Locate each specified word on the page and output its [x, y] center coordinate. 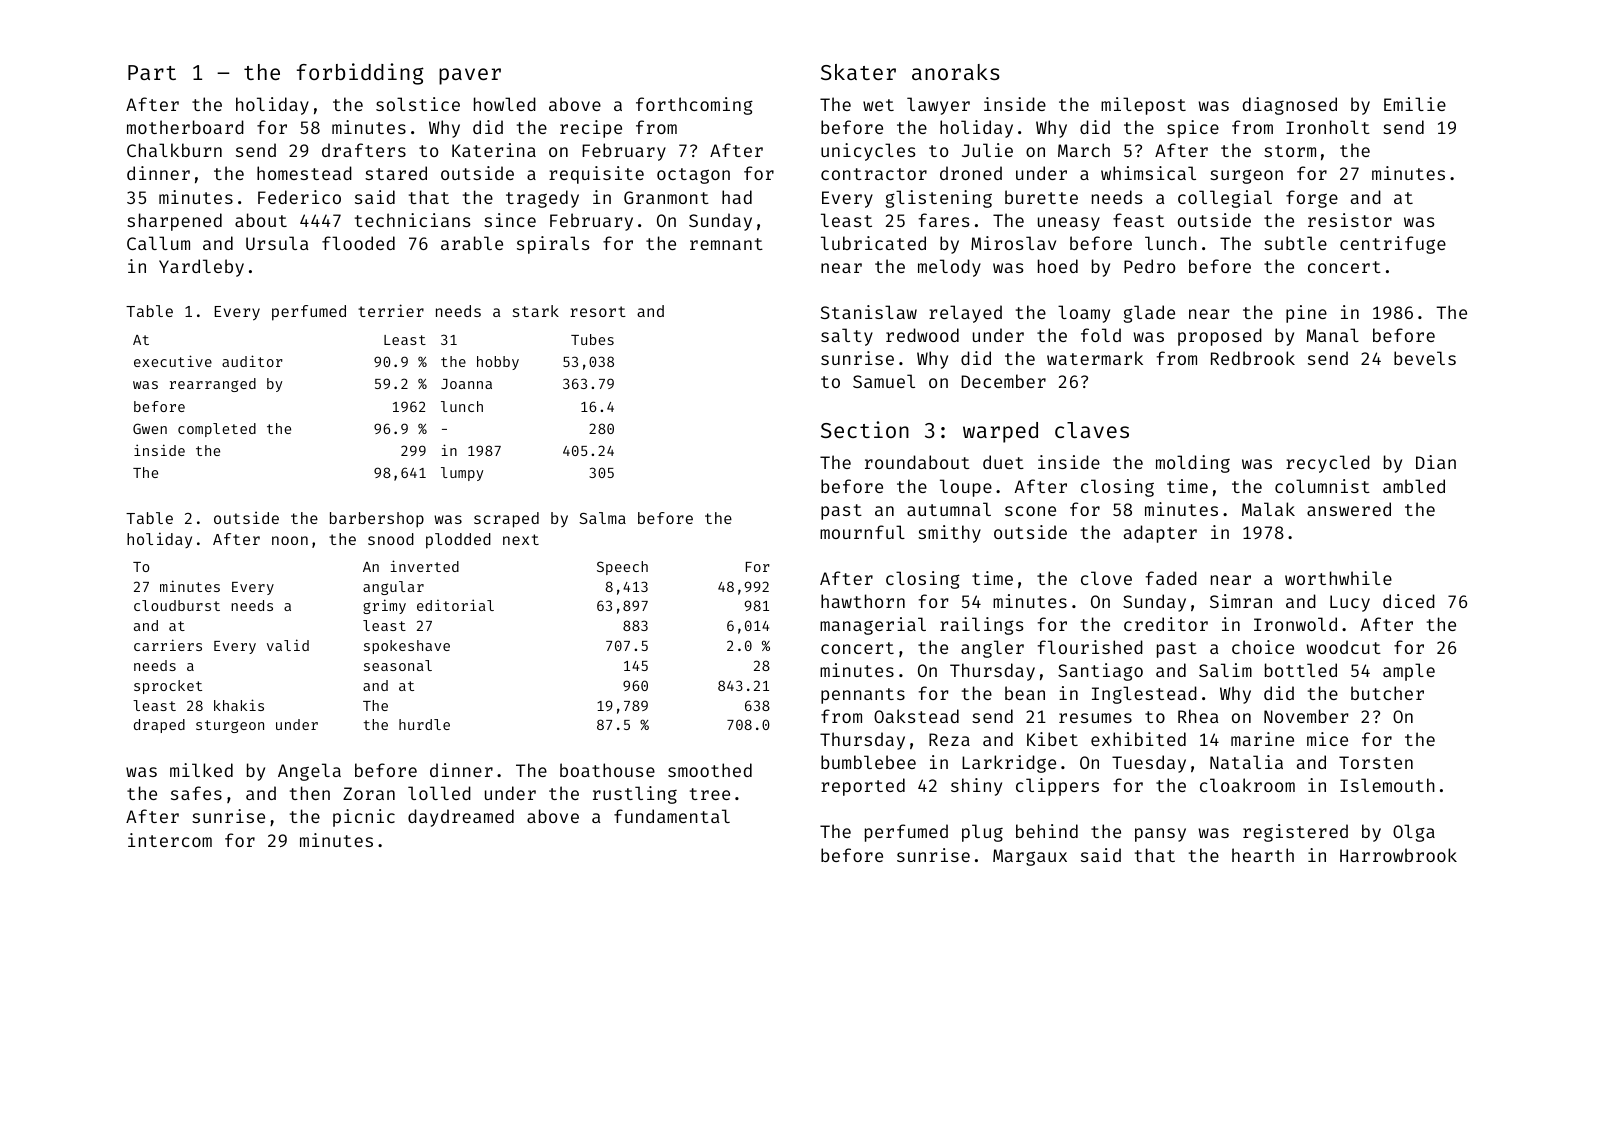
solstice [418, 104]
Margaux [1030, 857]
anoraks [956, 72]
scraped [506, 520]
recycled [1328, 464]
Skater [858, 72]
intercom [170, 840]
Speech [622, 568]
